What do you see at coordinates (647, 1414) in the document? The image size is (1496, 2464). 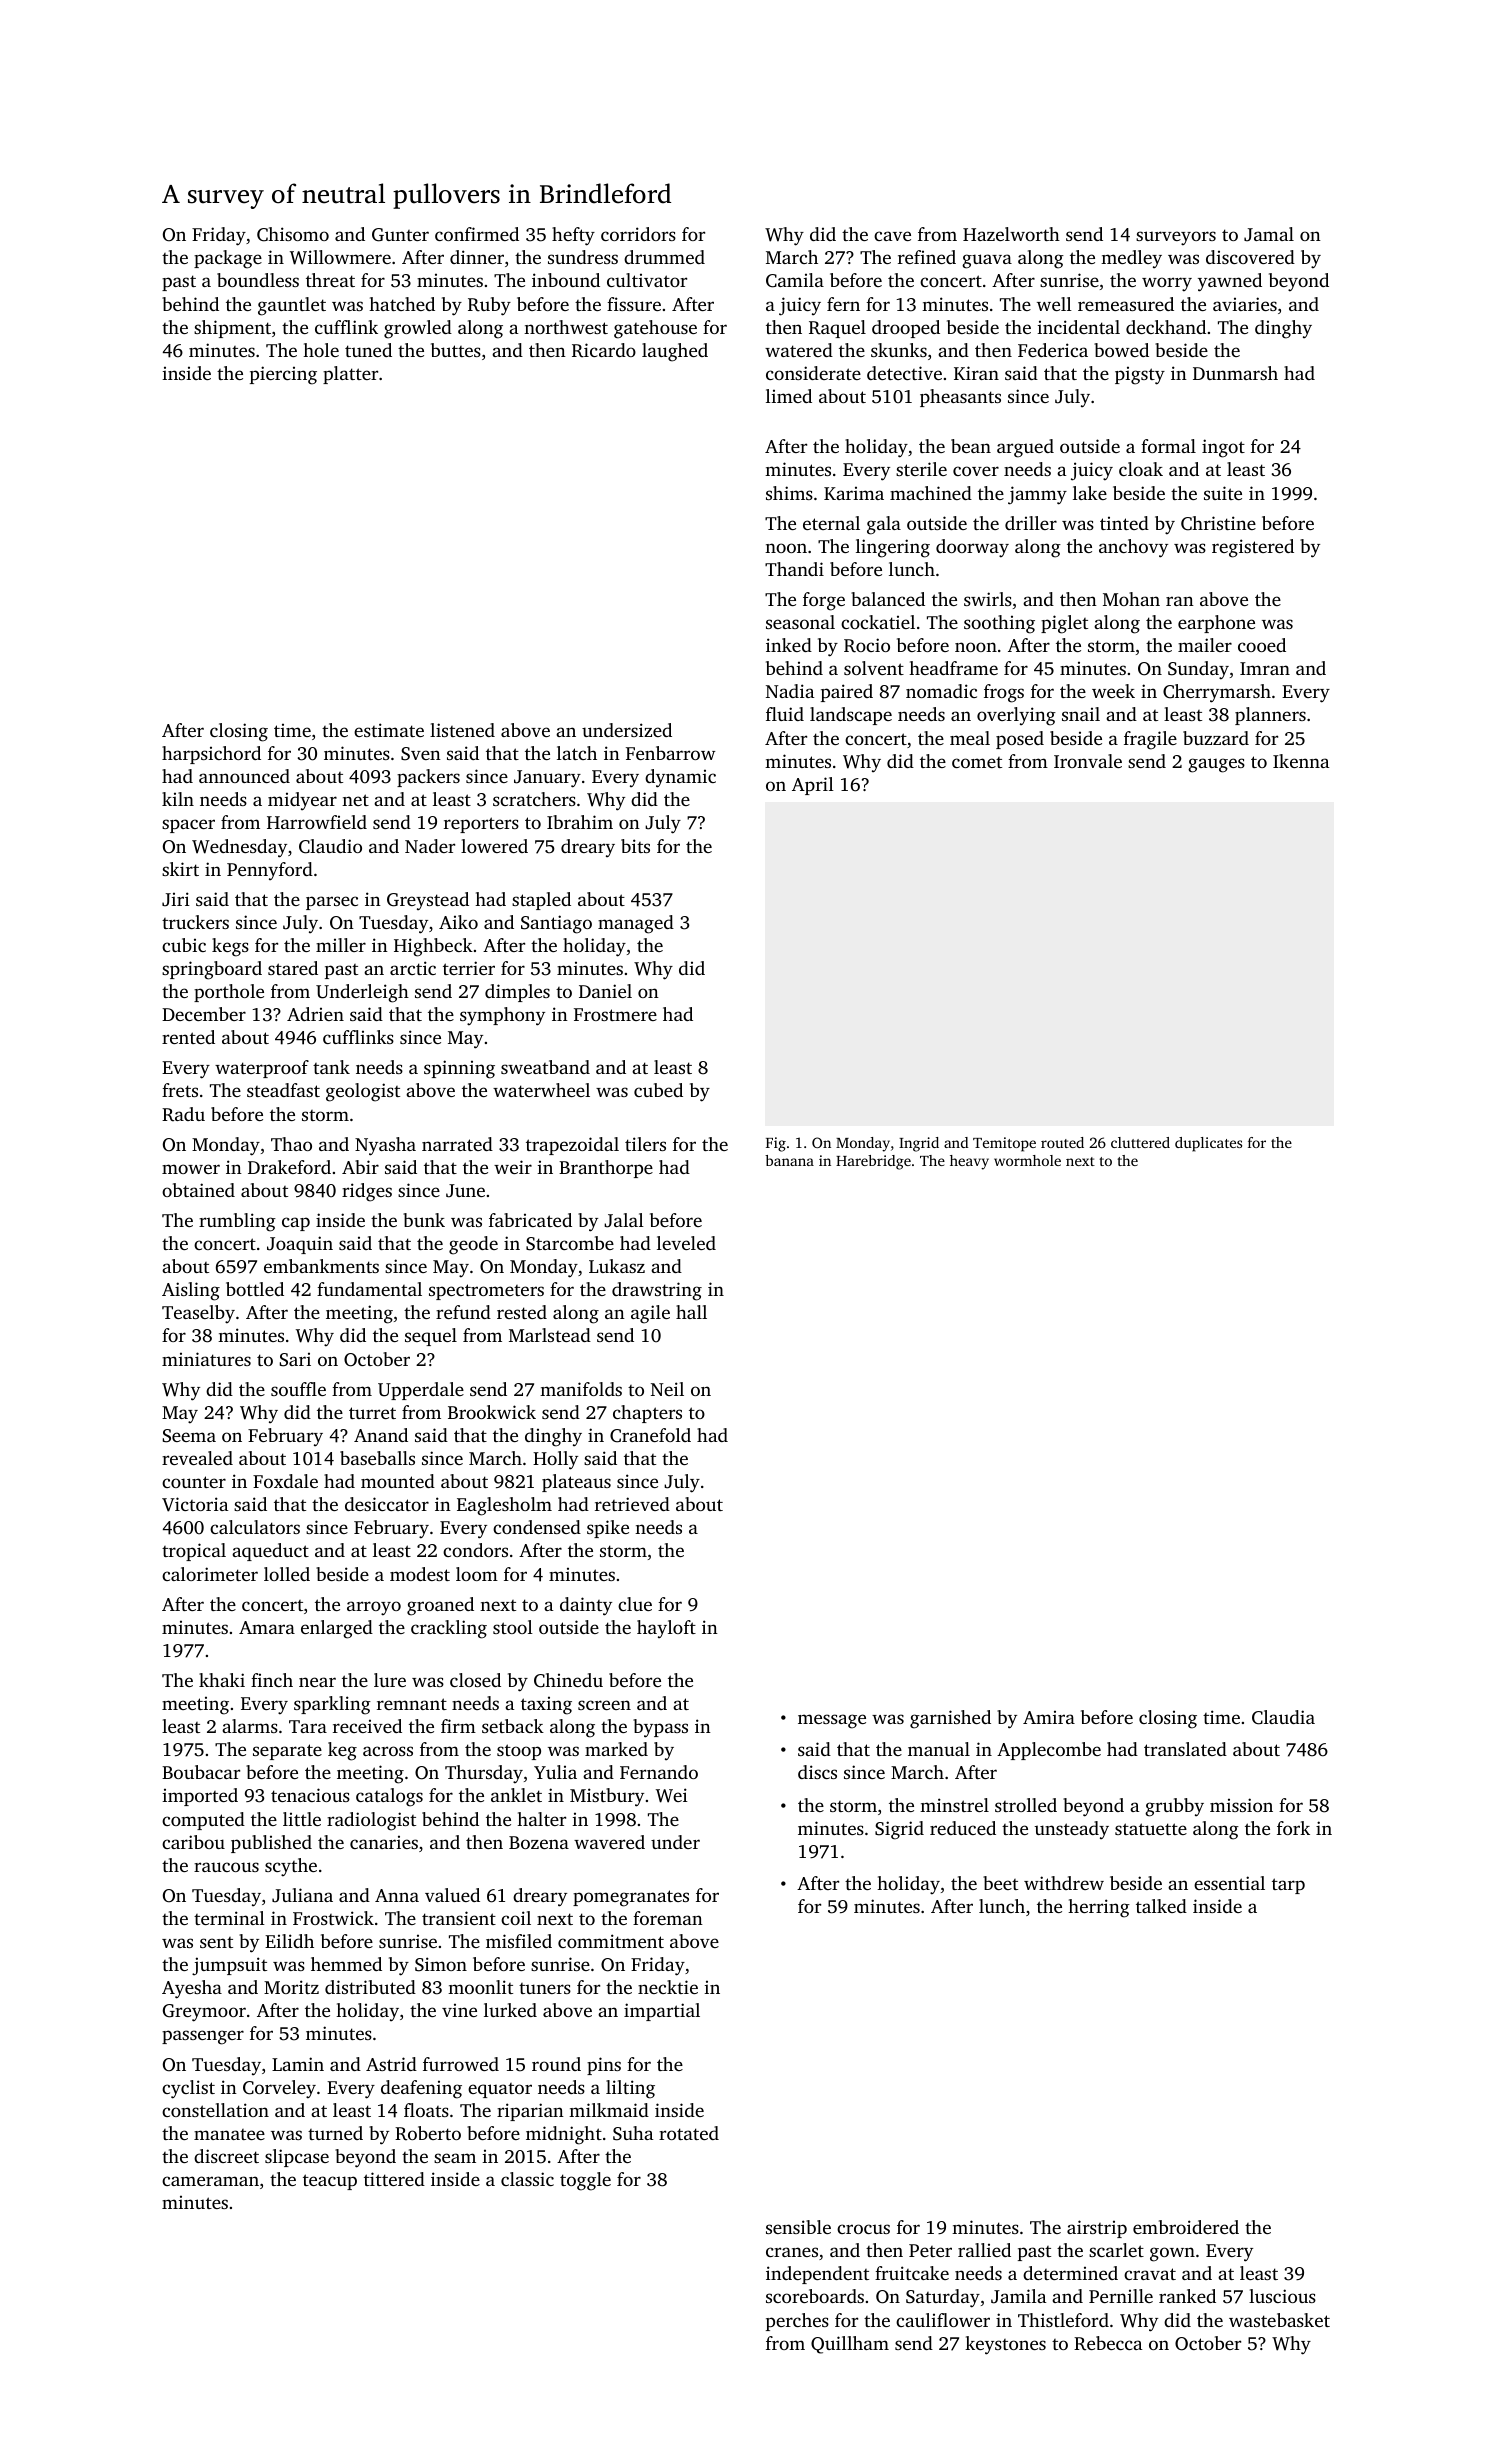 I see `chapters` at bounding box center [647, 1414].
